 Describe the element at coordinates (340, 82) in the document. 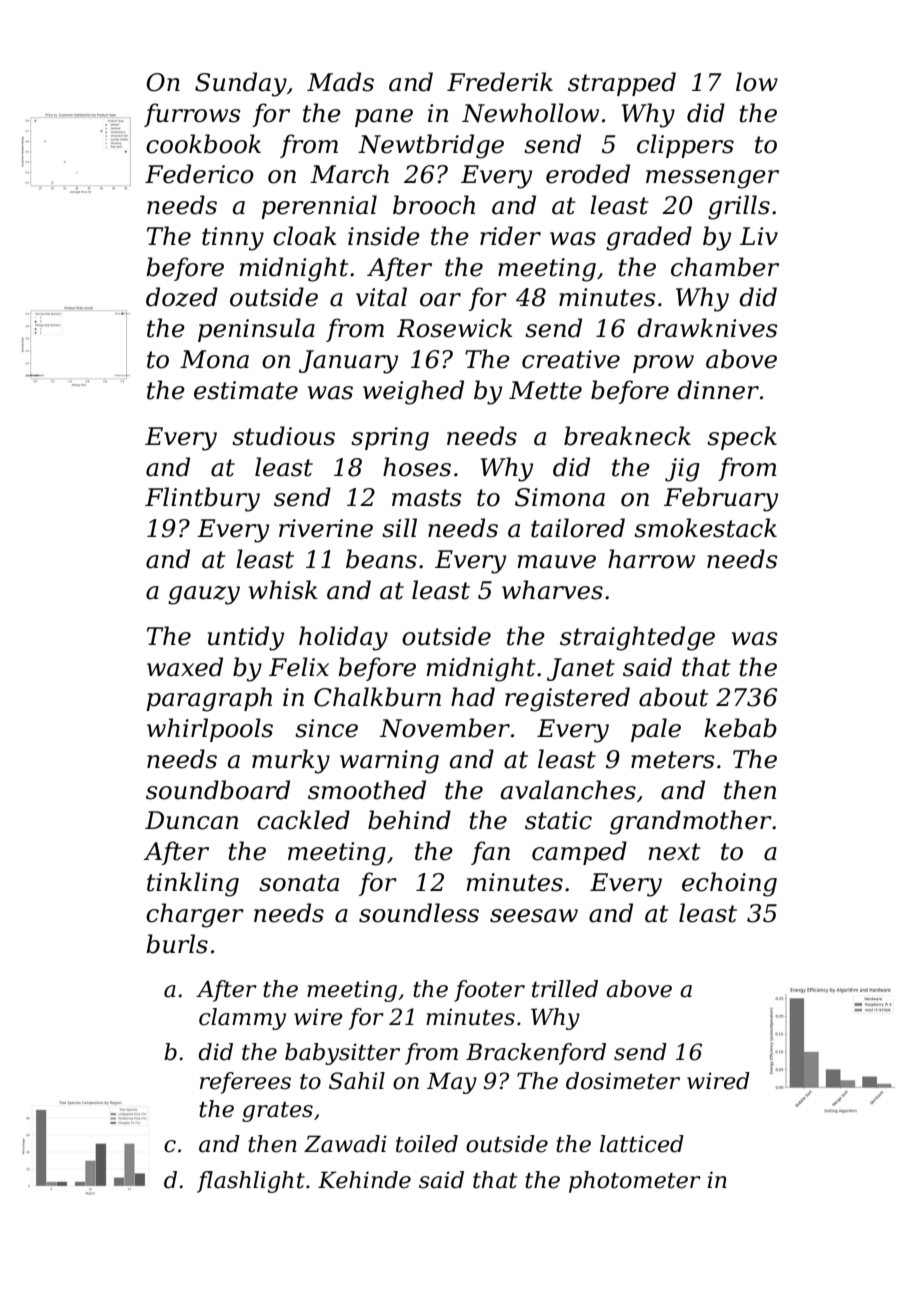

I see `Mads` at that location.
